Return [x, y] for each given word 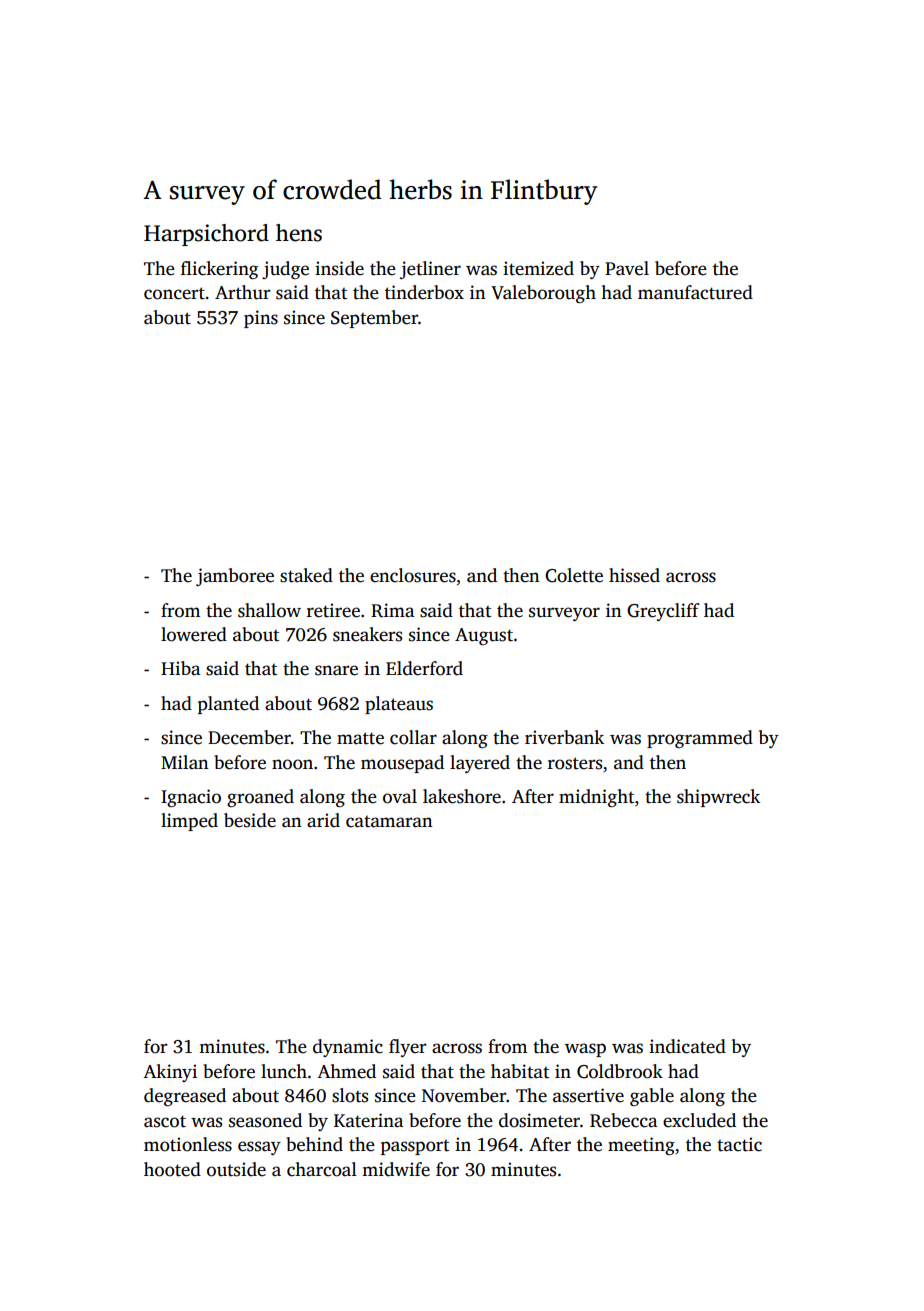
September [374, 319]
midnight [596, 798]
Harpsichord [206, 235]
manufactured [695, 292]
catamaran [389, 822]
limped [189, 822]
